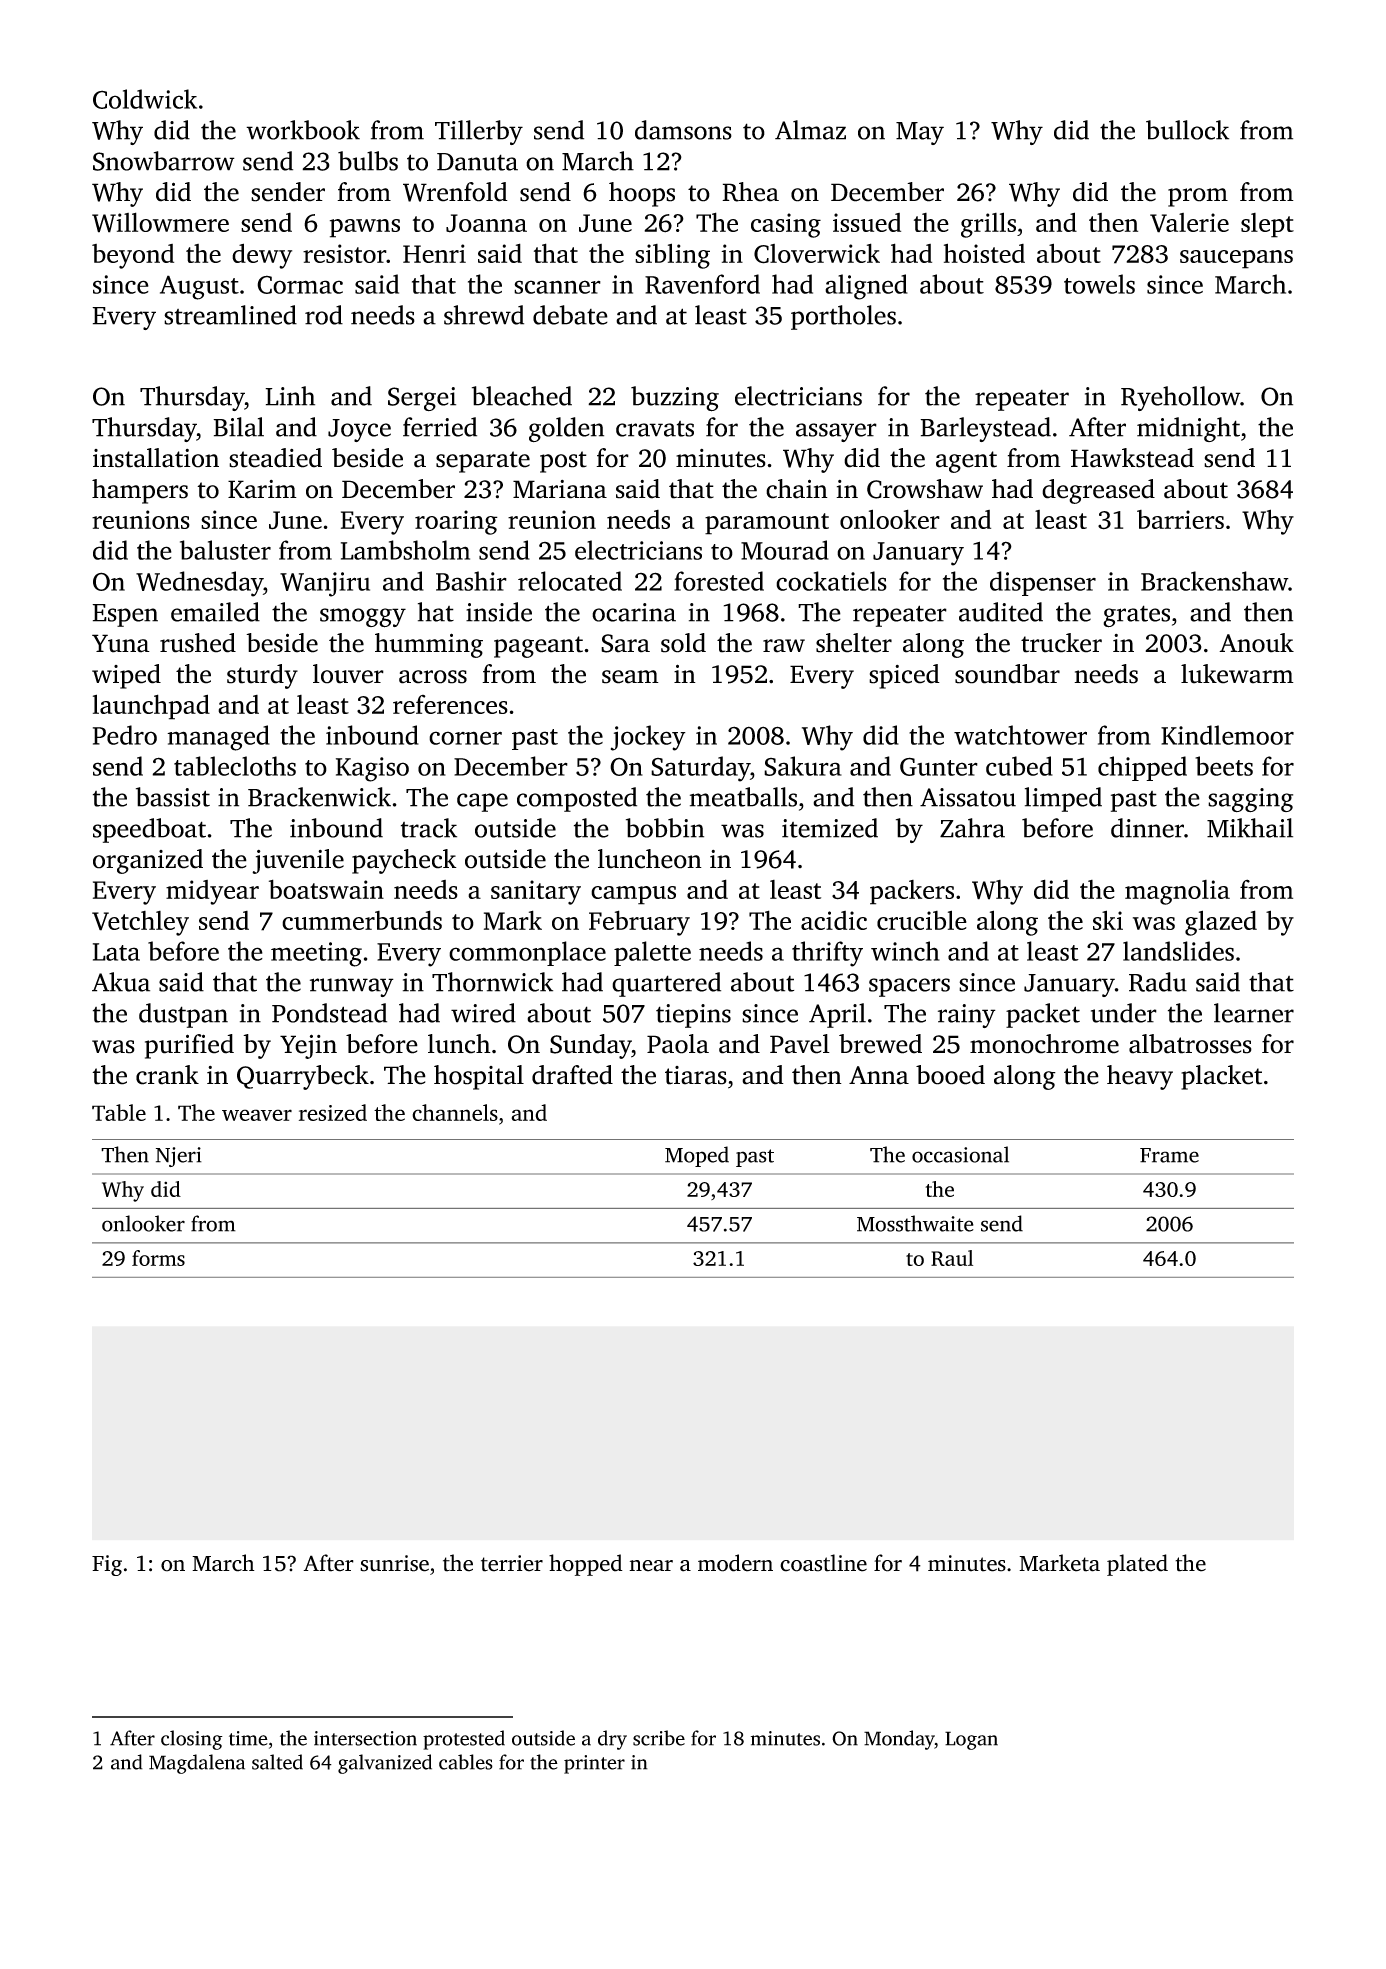 The width and height of the screenshot is (1386, 1969). Describe the element at coordinates (1236, 259) in the screenshot. I see `saucepans` at that location.
